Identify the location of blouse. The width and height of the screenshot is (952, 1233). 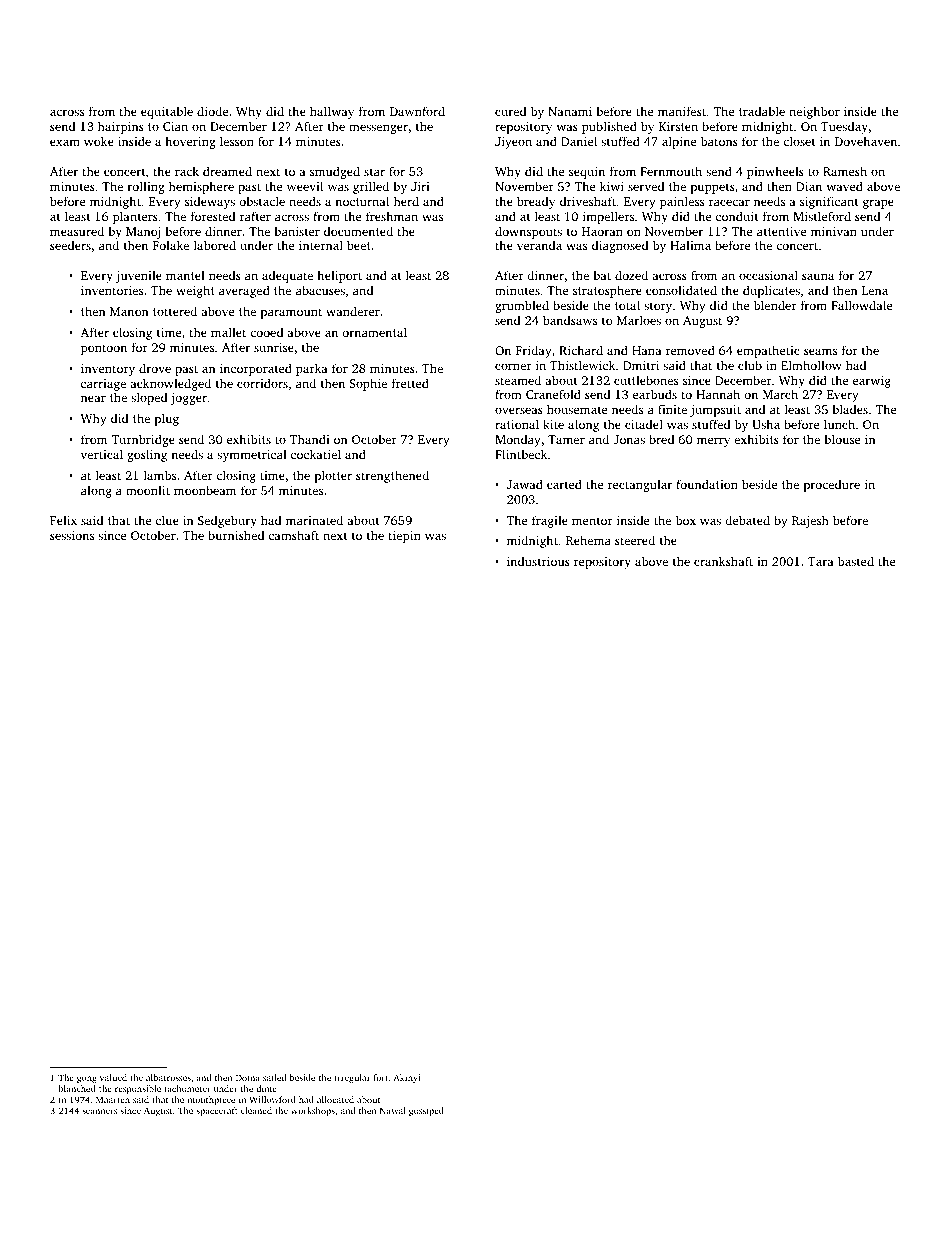
(842, 439).
